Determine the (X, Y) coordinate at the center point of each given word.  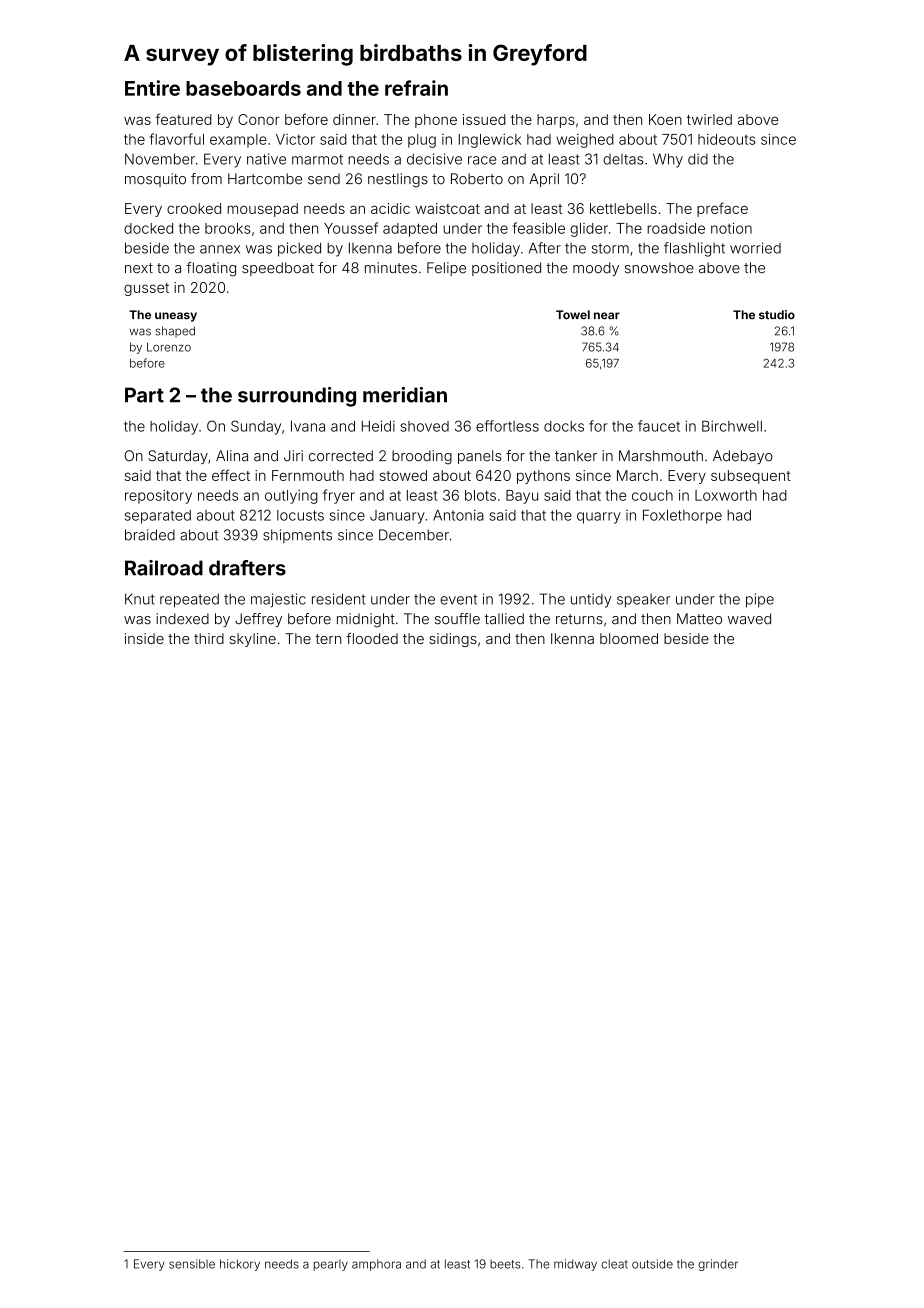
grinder (718, 1265)
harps (556, 121)
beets (505, 1264)
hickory (240, 1265)
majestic (278, 600)
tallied (504, 619)
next (139, 268)
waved (749, 619)
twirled (709, 119)
